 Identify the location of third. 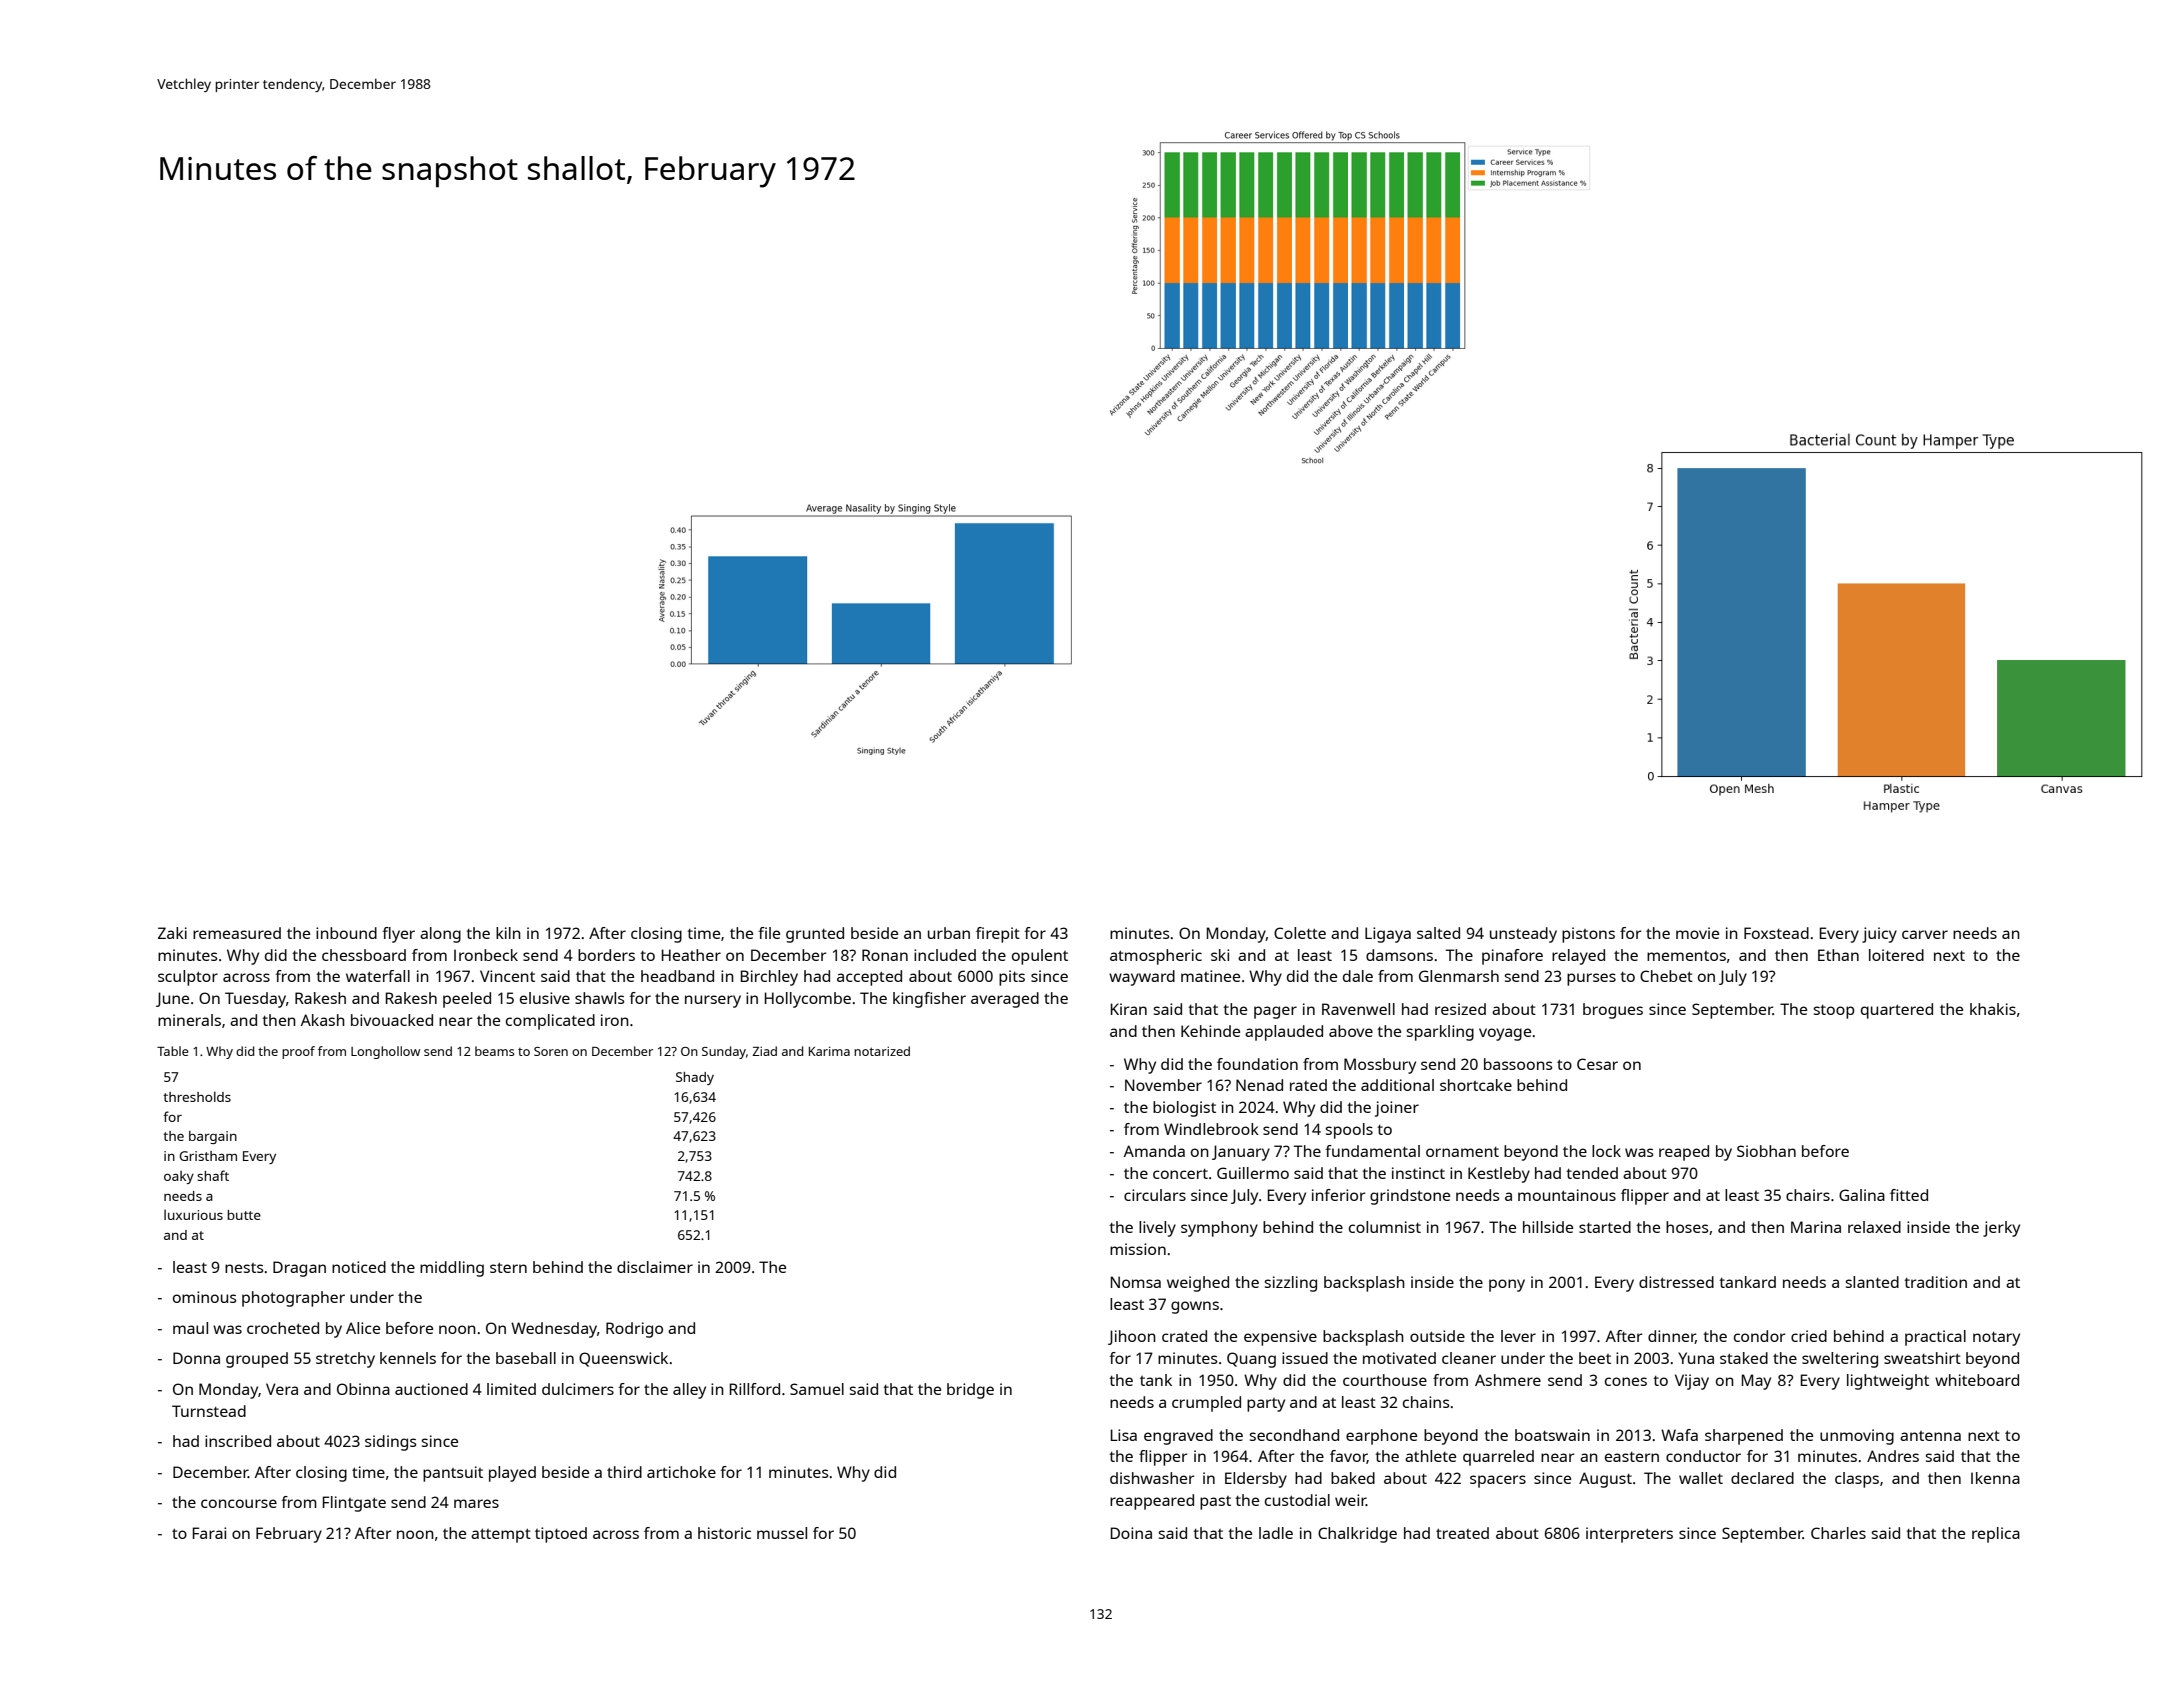
(624, 1472).
